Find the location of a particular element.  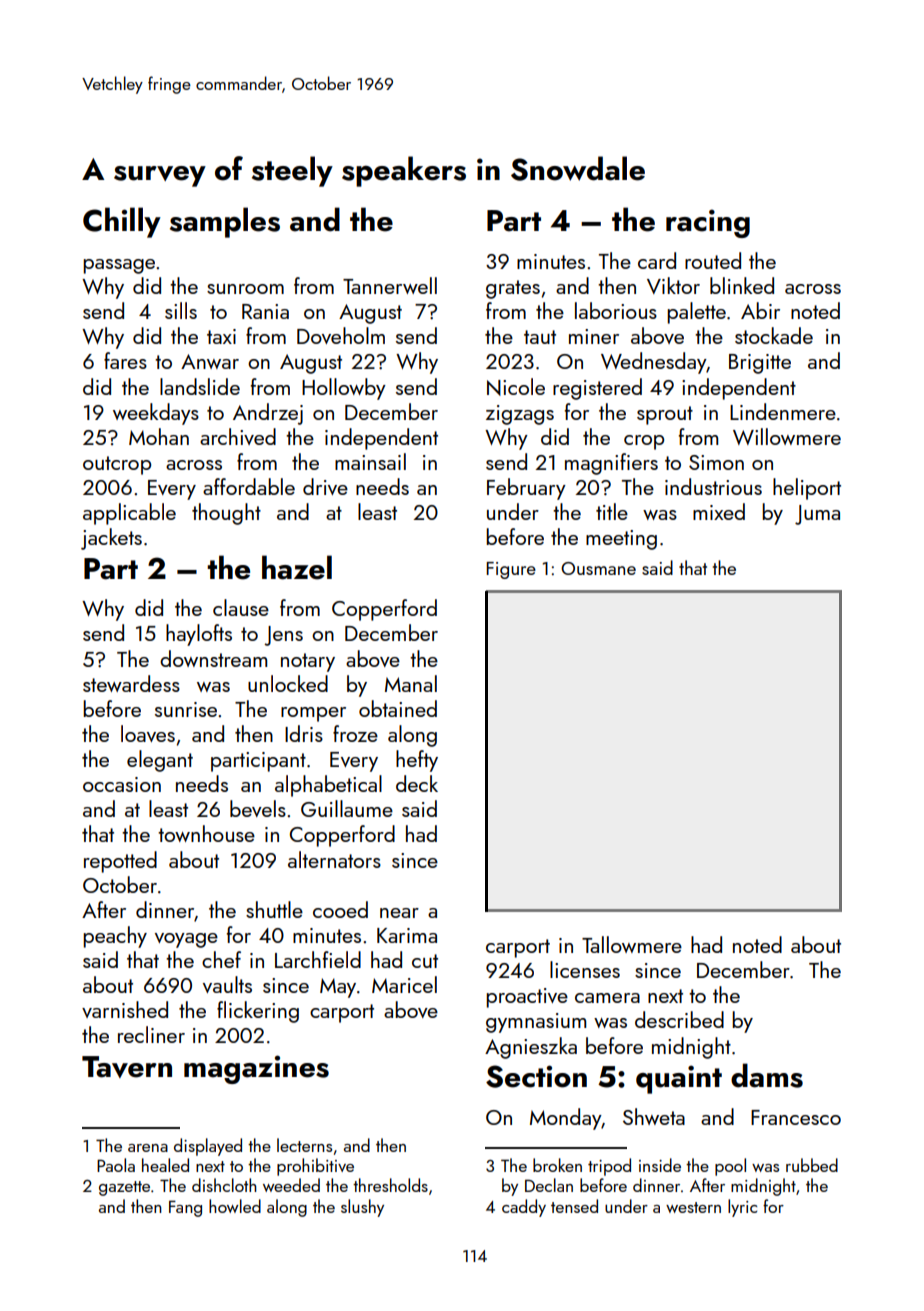

sunroom is located at coordinates (245, 289).
